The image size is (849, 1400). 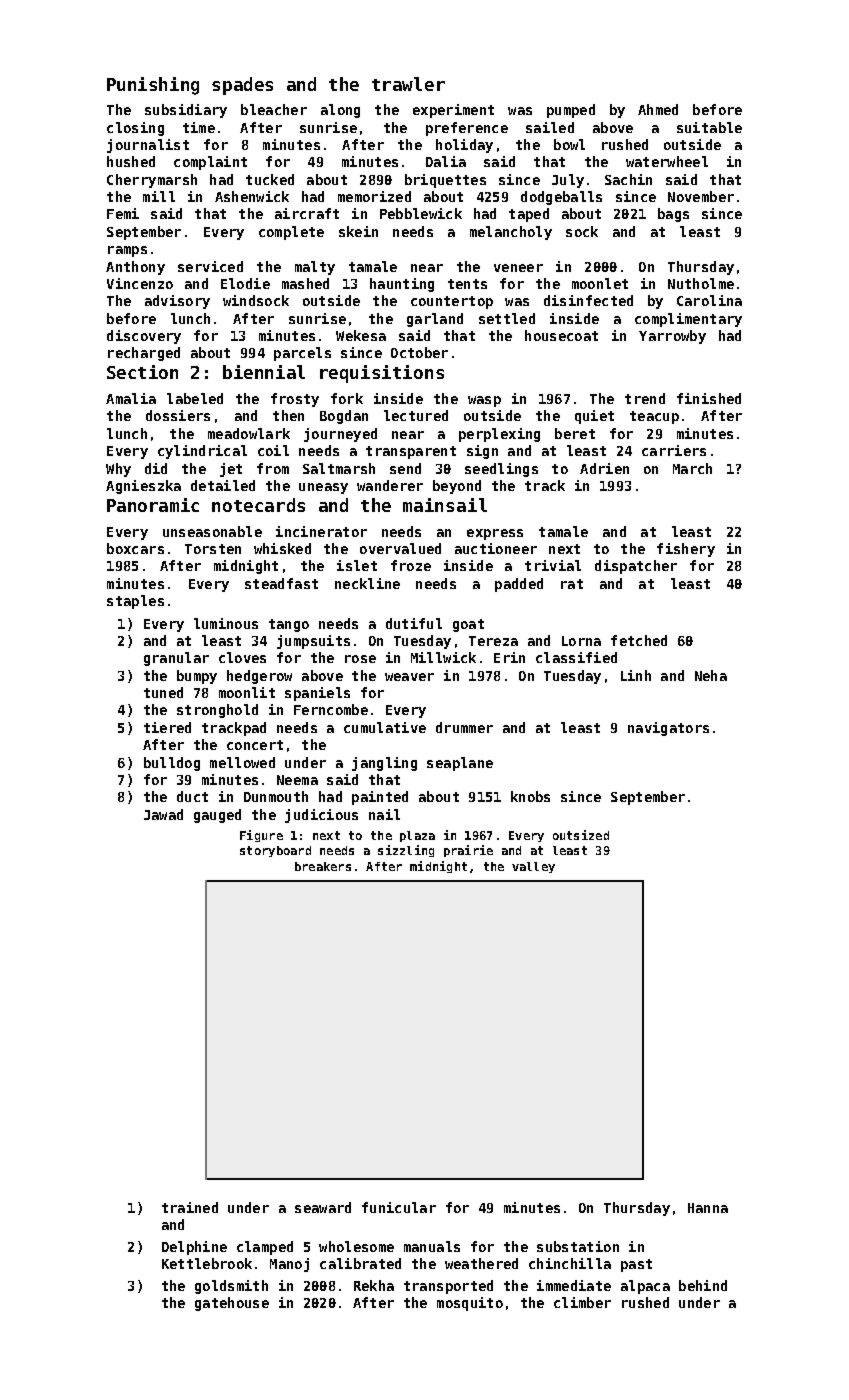 What do you see at coordinates (658, 109) in the page?
I see `Ahmed` at bounding box center [658, 109].
